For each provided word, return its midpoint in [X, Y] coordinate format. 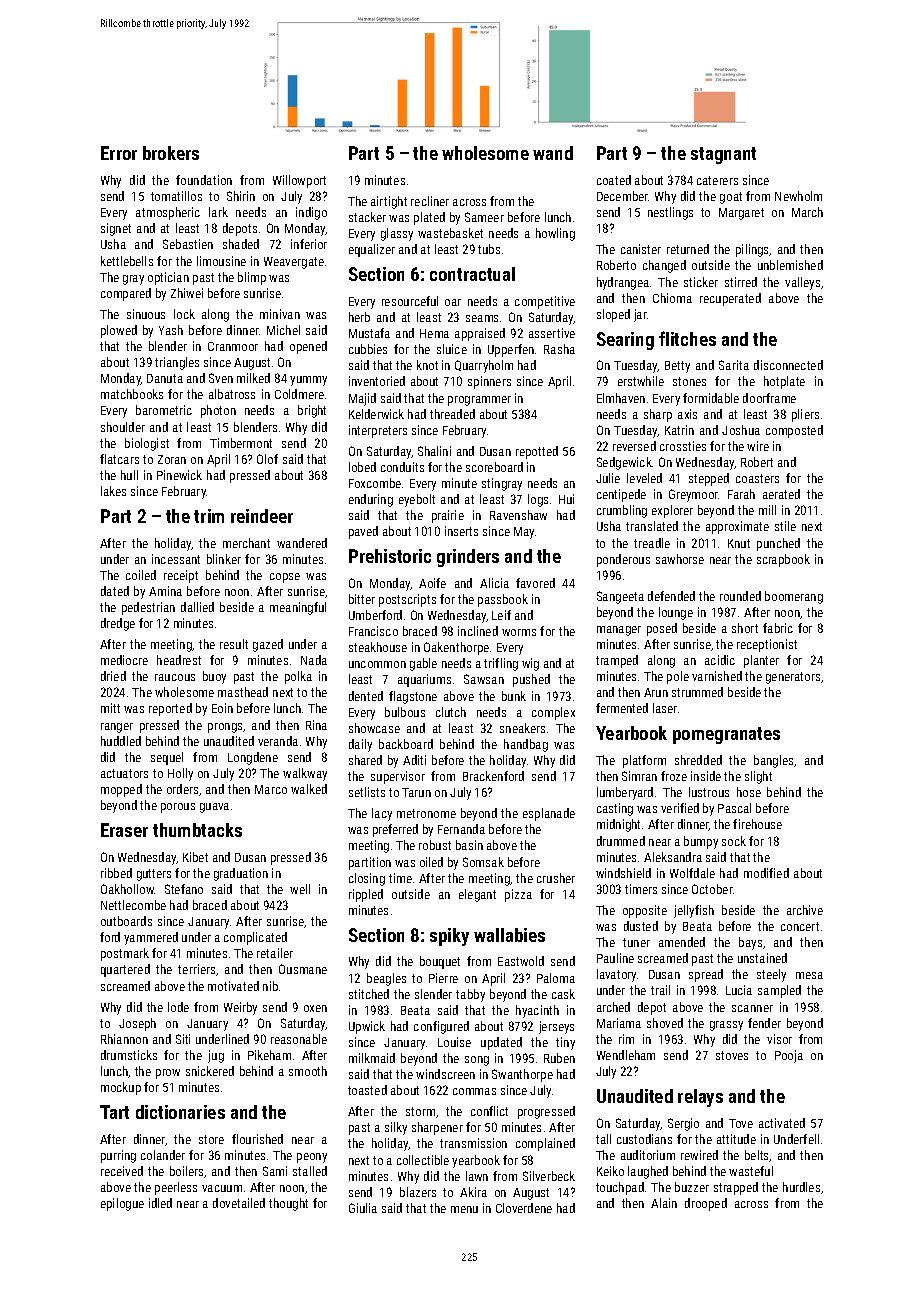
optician [168, 278]
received [122, 1171]
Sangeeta [620, 597]
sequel [167, 758]
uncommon [377, 664]
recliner [430, 201]
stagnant [723, 155]
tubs [489, 249]
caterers [717, 180]
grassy [726, 1026]
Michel [283, 330]
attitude [736, 1139]
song [477, 1061]
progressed [546, 1112]
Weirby [240, 1008]
